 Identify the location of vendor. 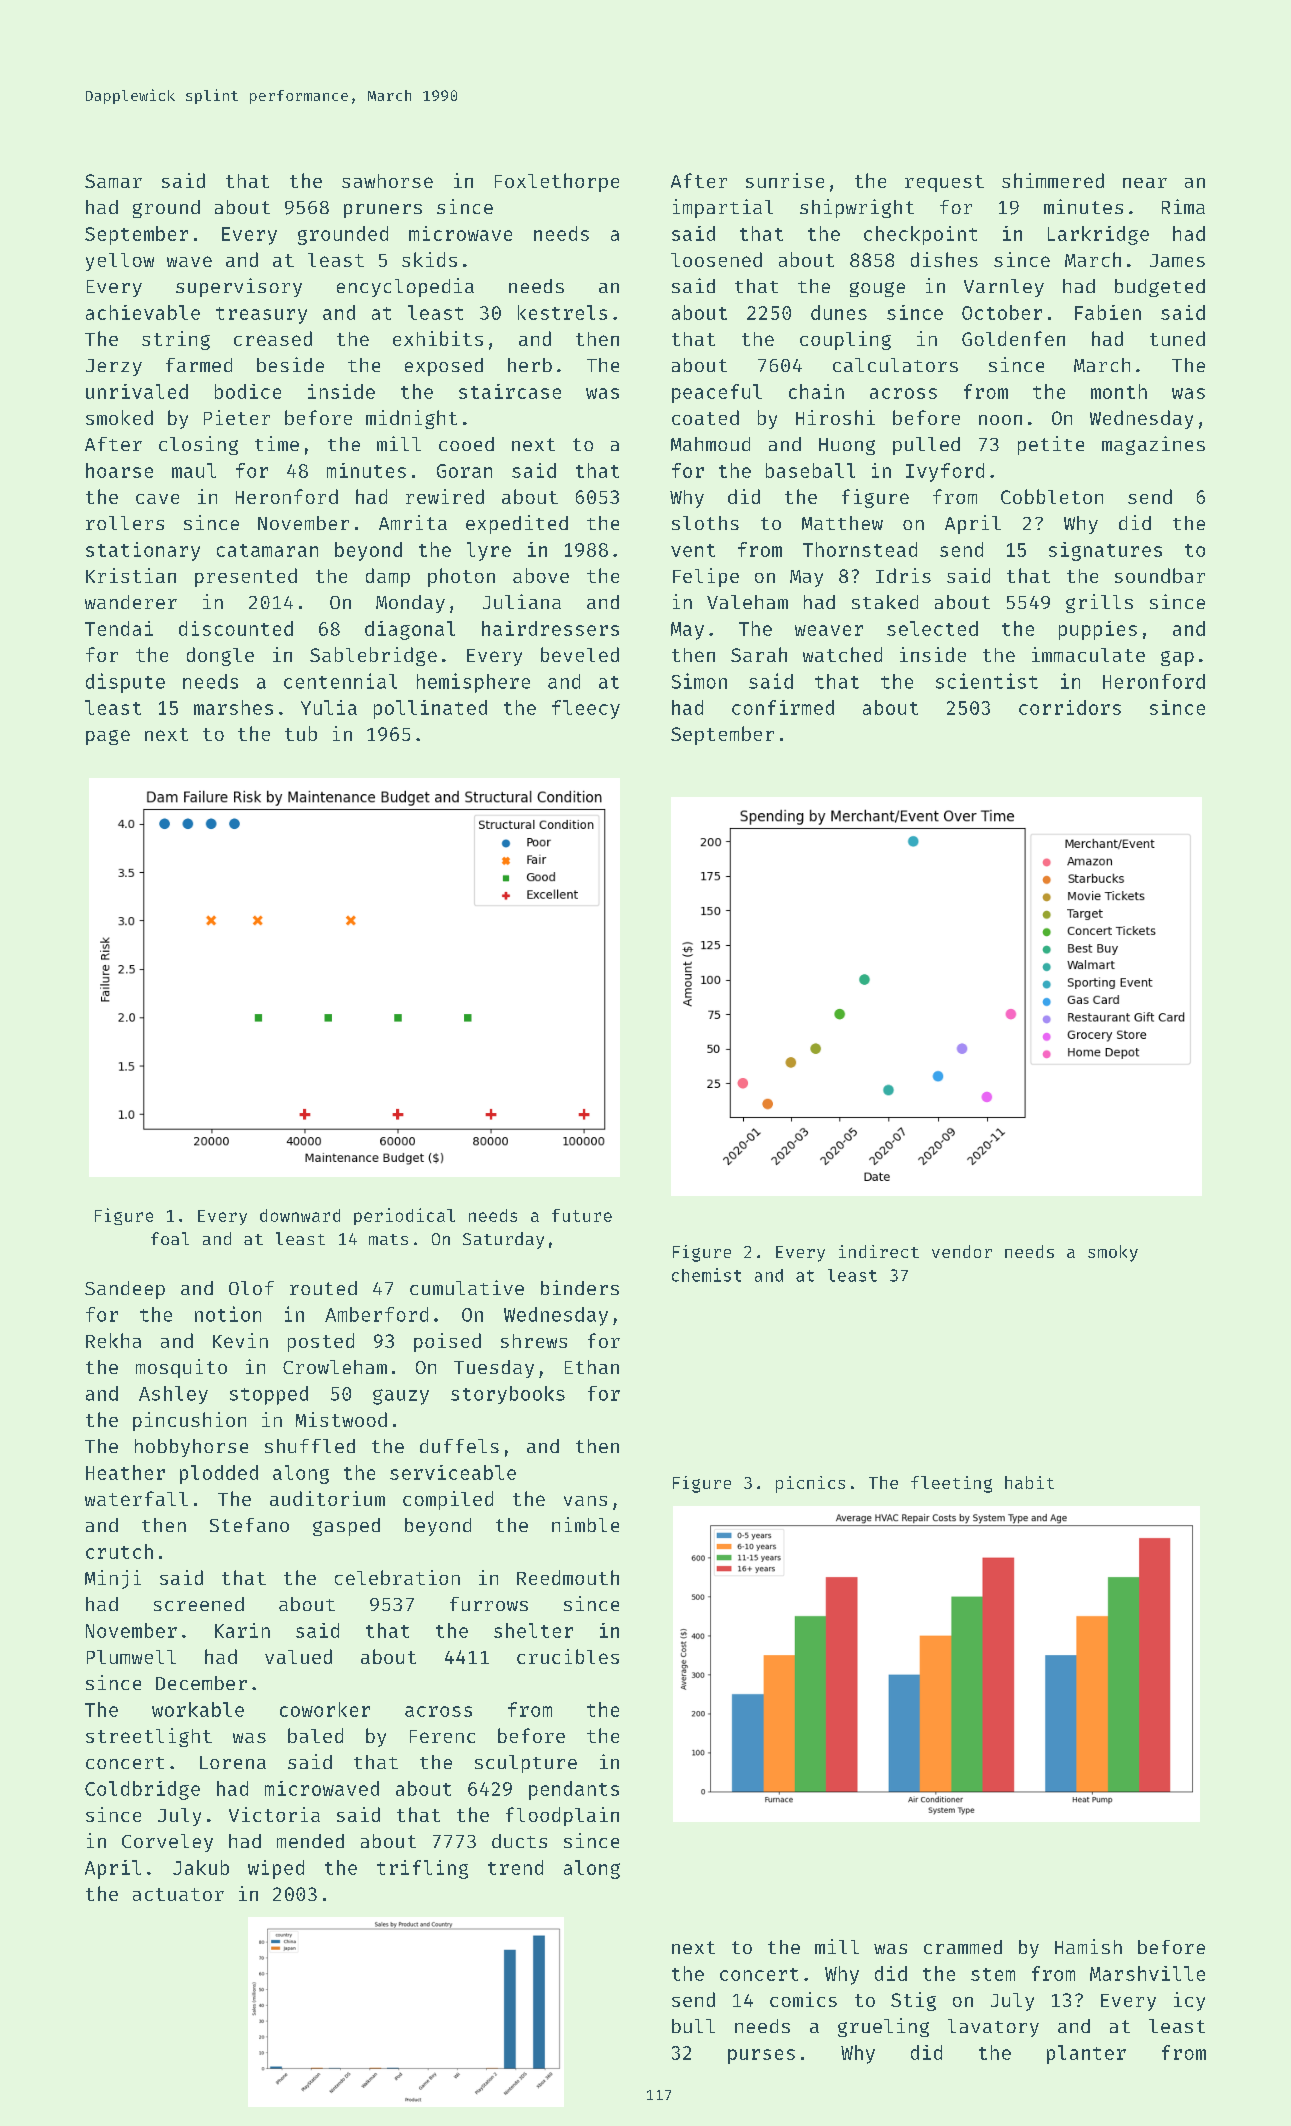
(962, 1251).
